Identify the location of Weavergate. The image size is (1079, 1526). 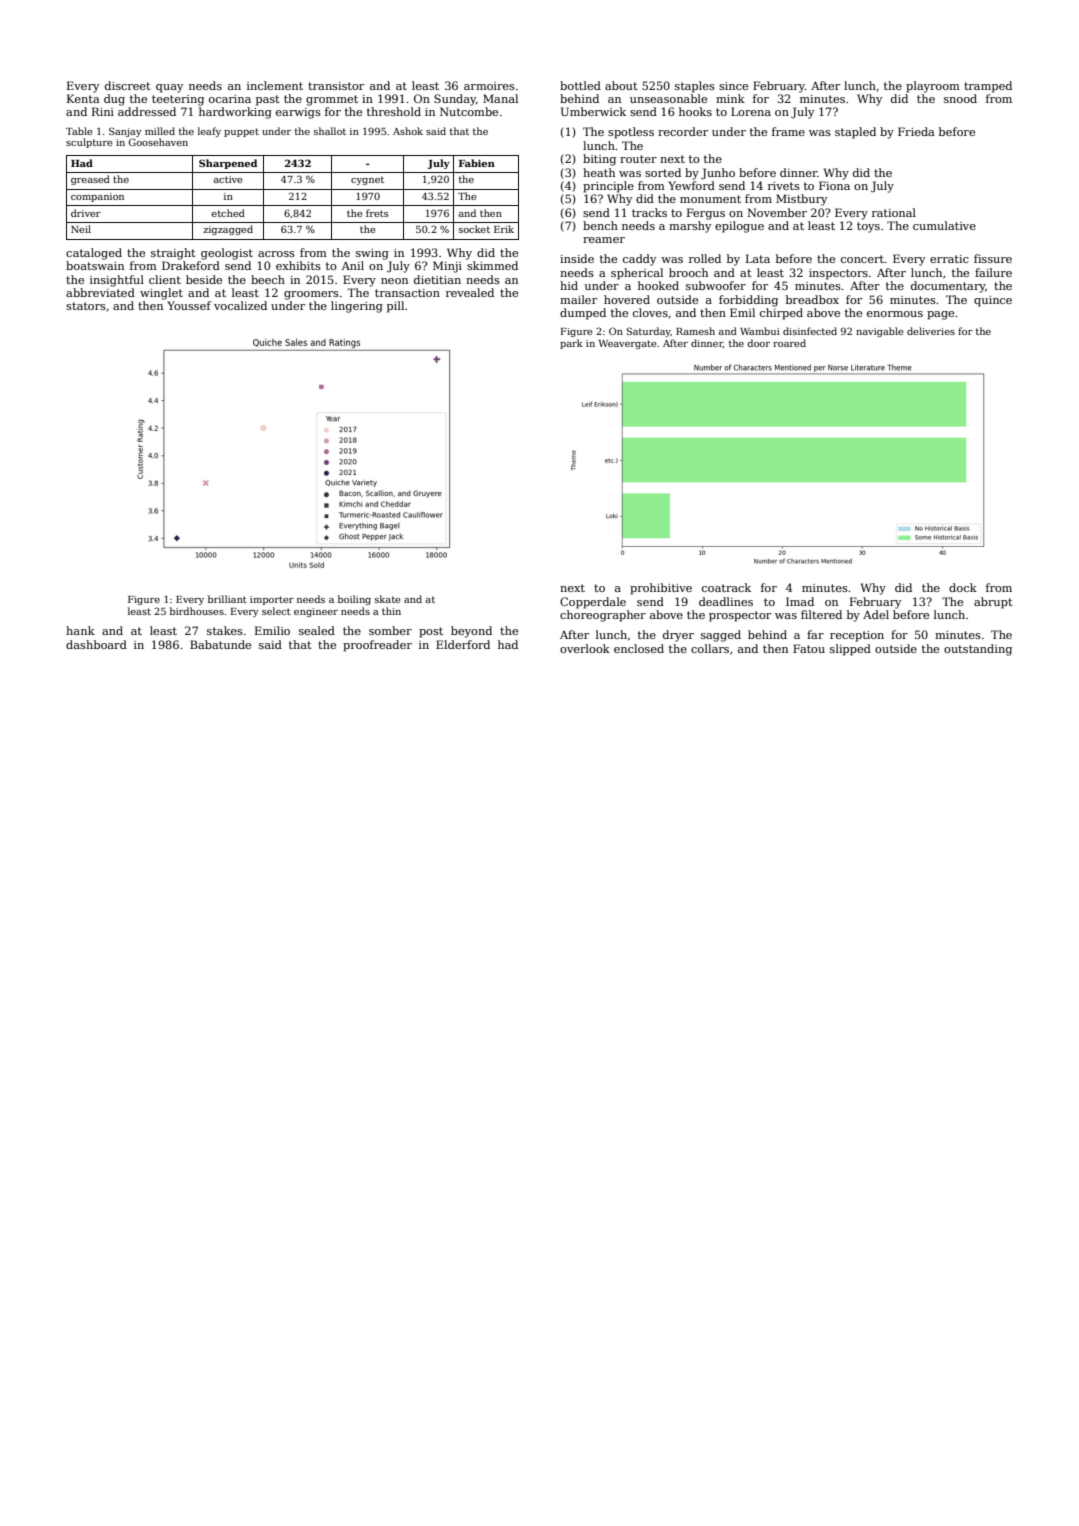
(627, 344).
